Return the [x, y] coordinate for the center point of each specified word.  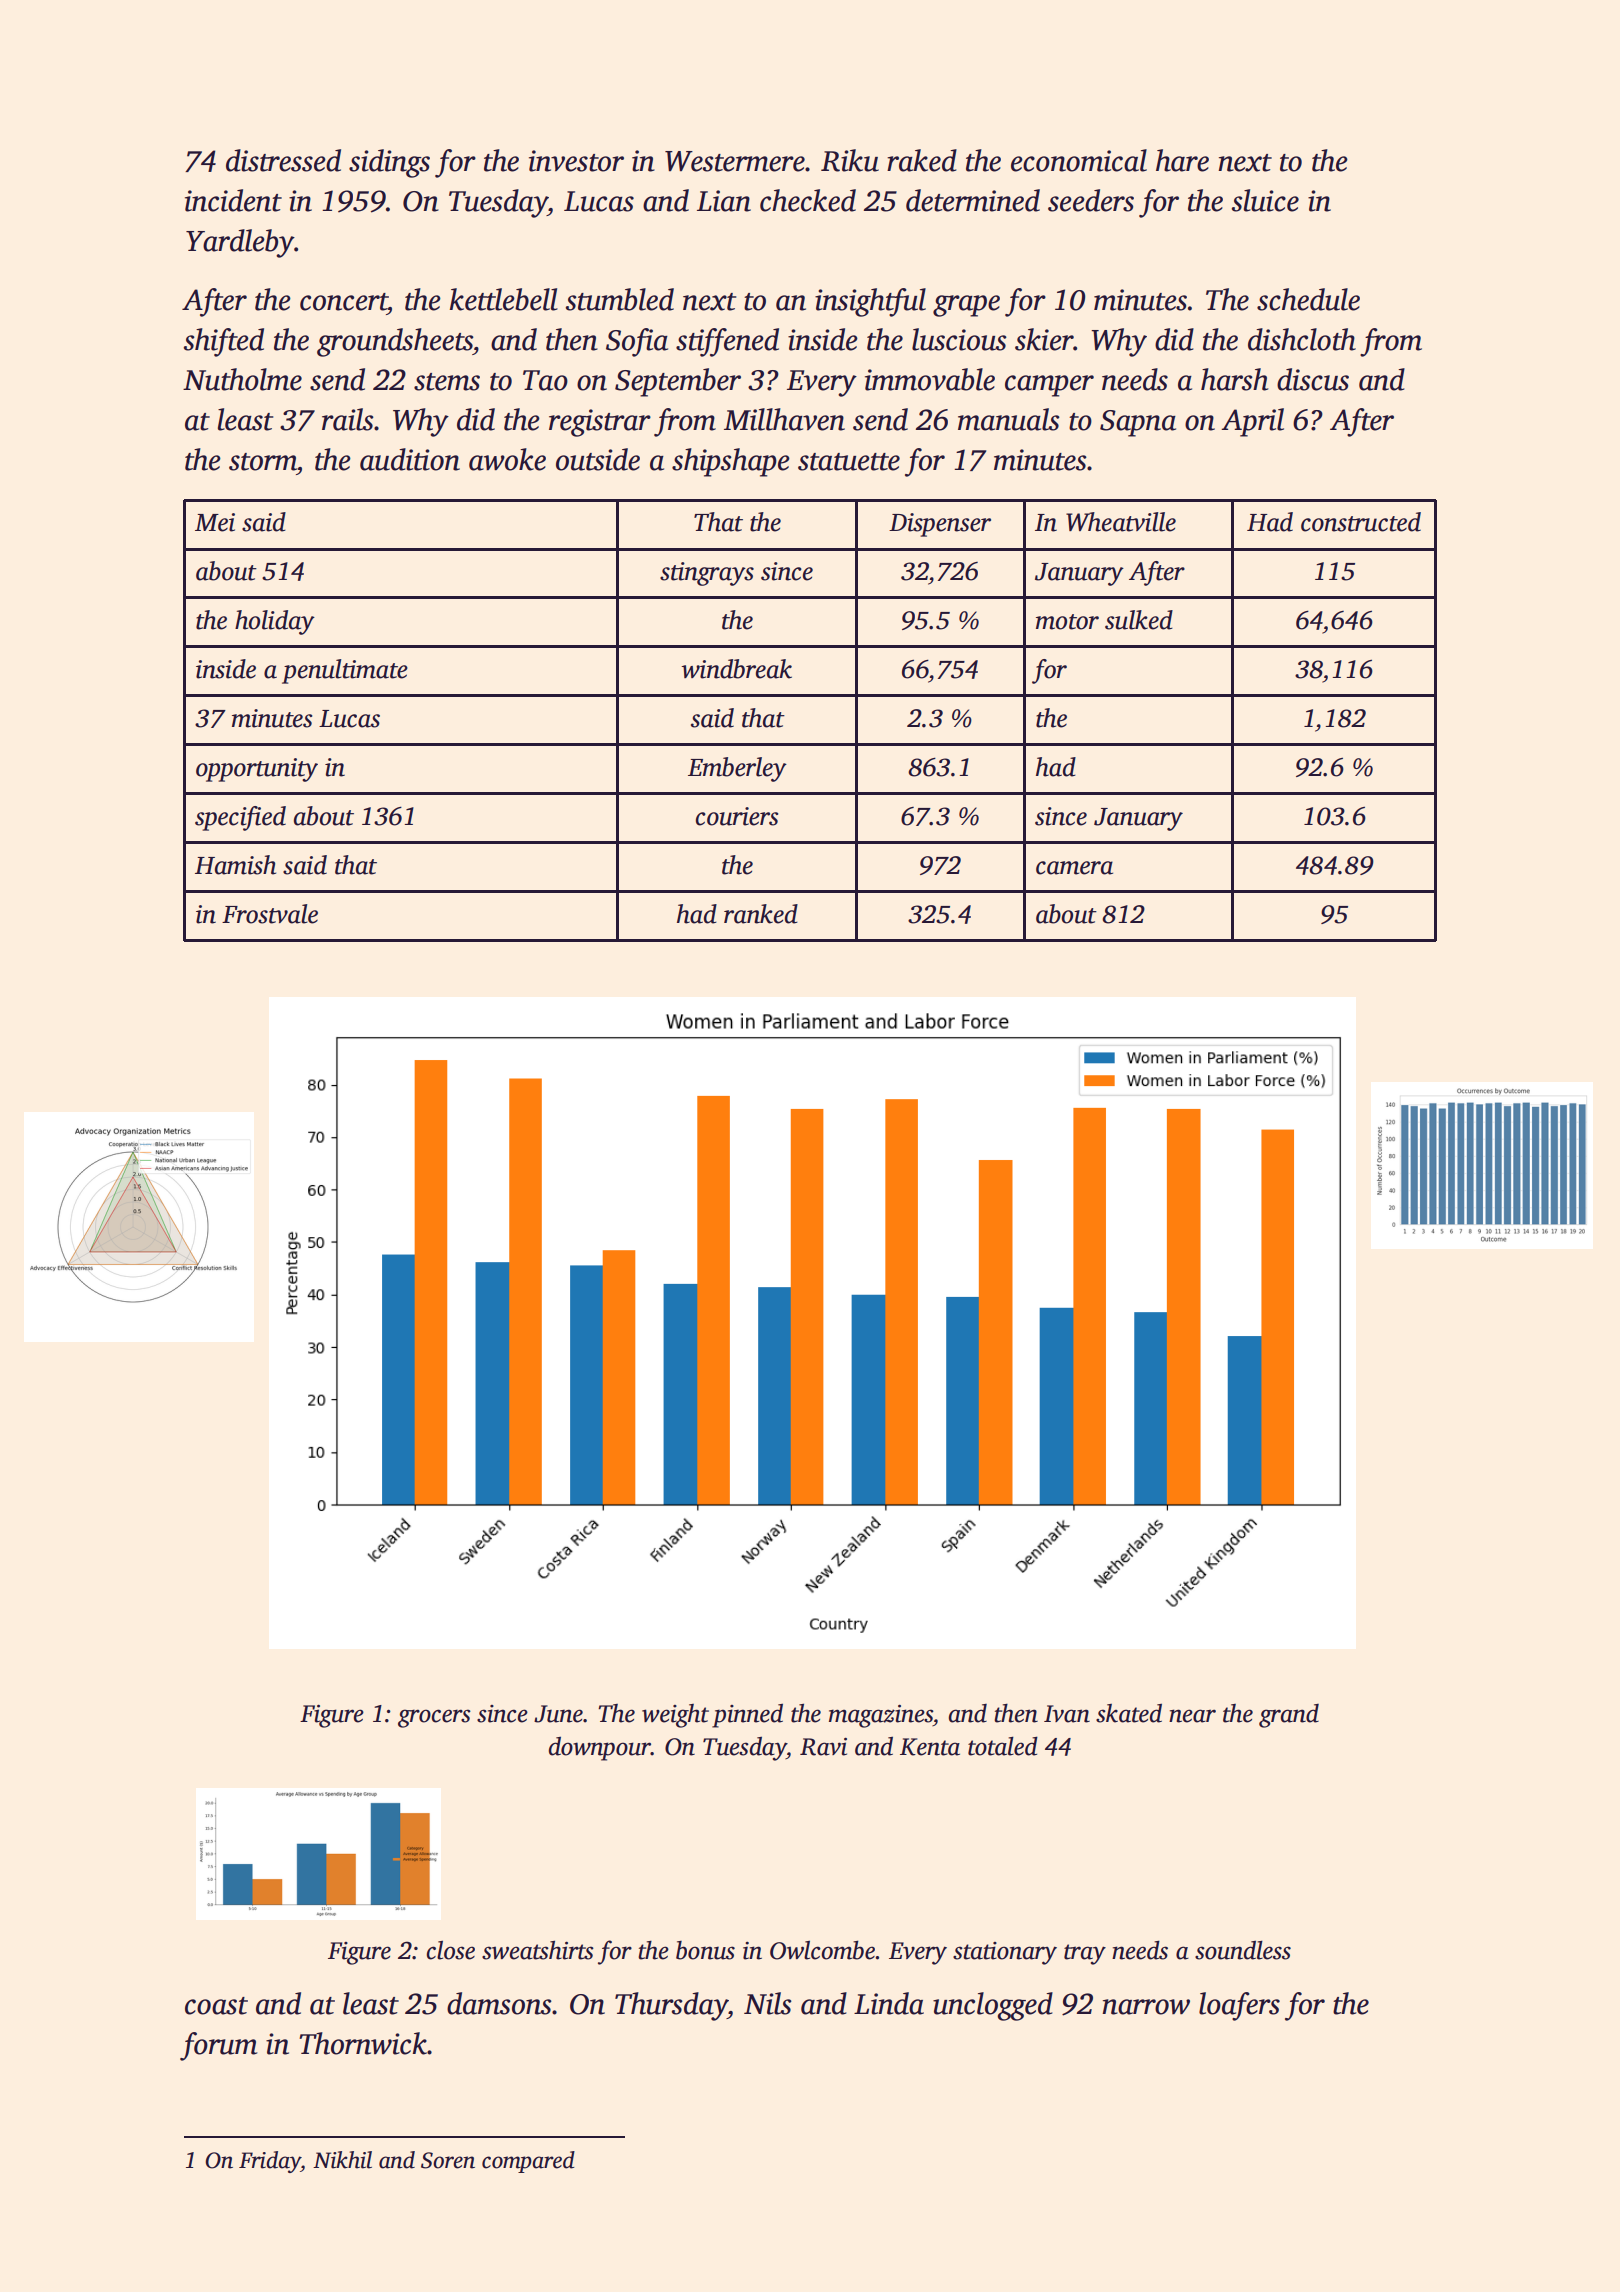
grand [1289, 1716]
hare [1182, 160]
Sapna [1138, 423]
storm [263, 462]
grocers [434, 1718]
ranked [761, 914]
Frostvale [270, 914]
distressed [283, 160]
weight [675, 1716]
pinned [747, 1715]
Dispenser [940, 525]
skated [1129, 1713]
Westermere [735, 161]
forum [219, 2046]
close [451, 1950]
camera [1074, 868]
